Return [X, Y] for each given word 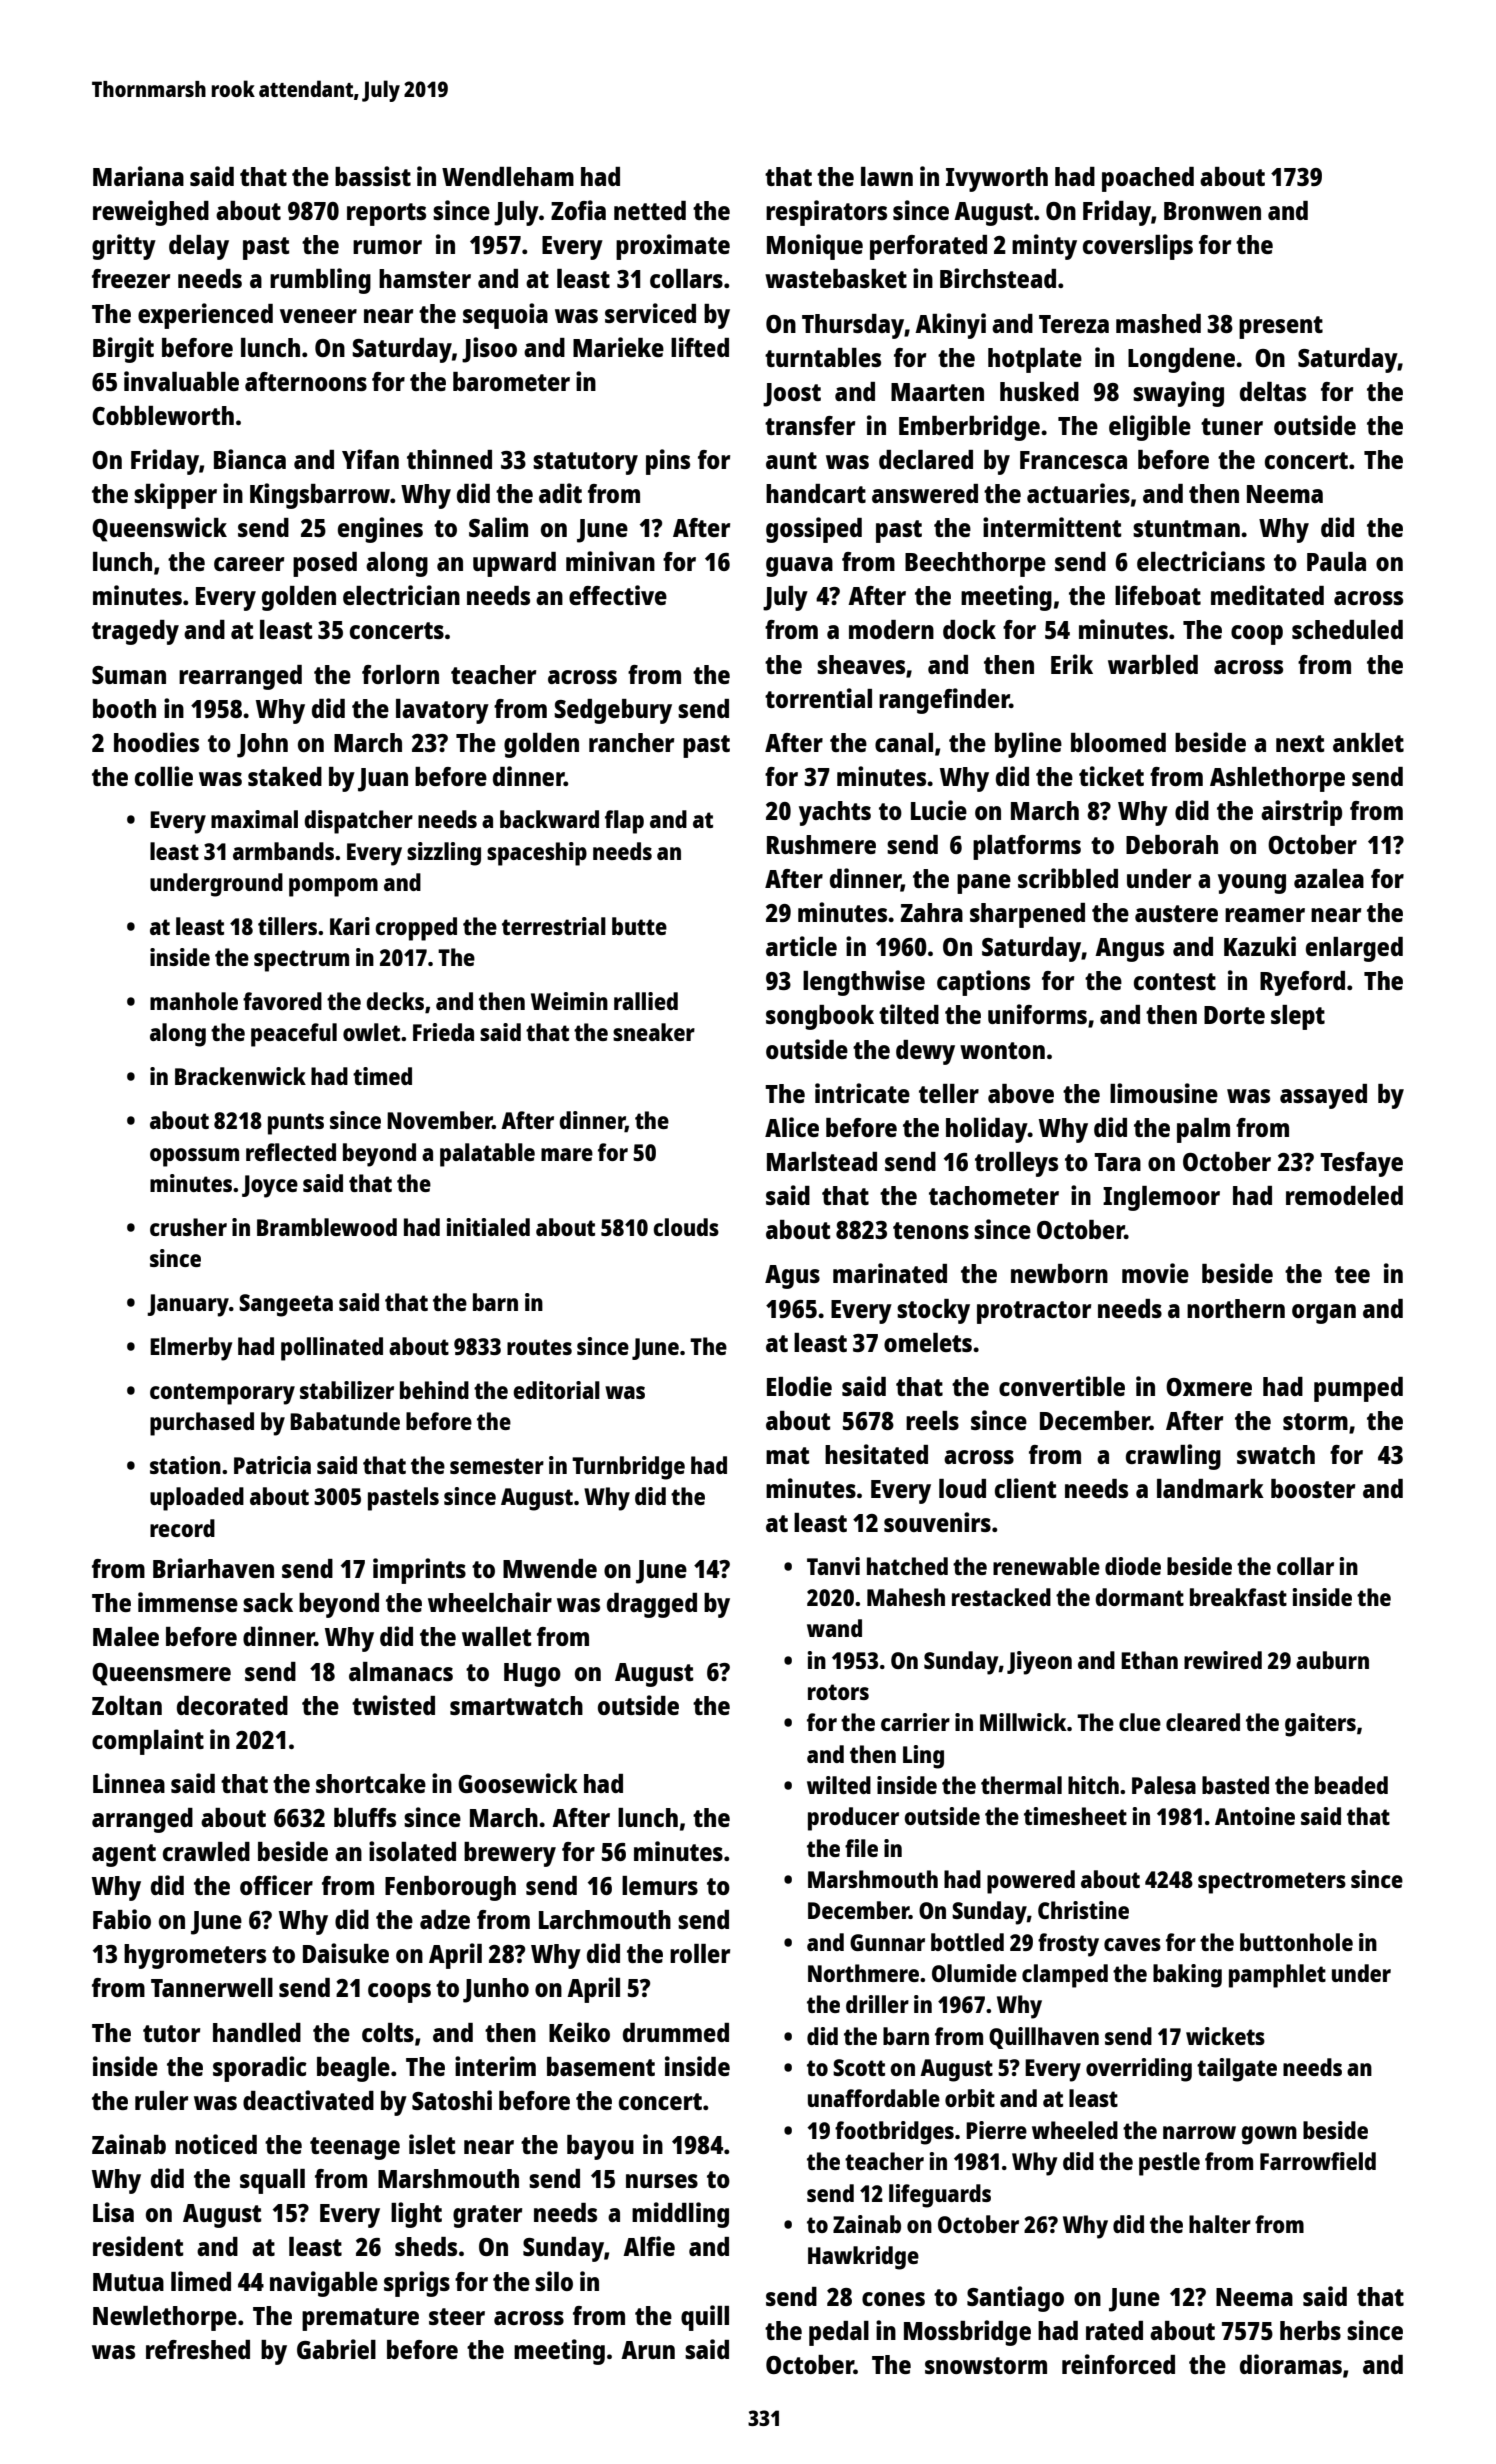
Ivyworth [997, 179]
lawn [887, 176]
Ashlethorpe [1277, 779]
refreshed [198, 2349]
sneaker [654, 1032]
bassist [373, 176]
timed [382, 1076]
